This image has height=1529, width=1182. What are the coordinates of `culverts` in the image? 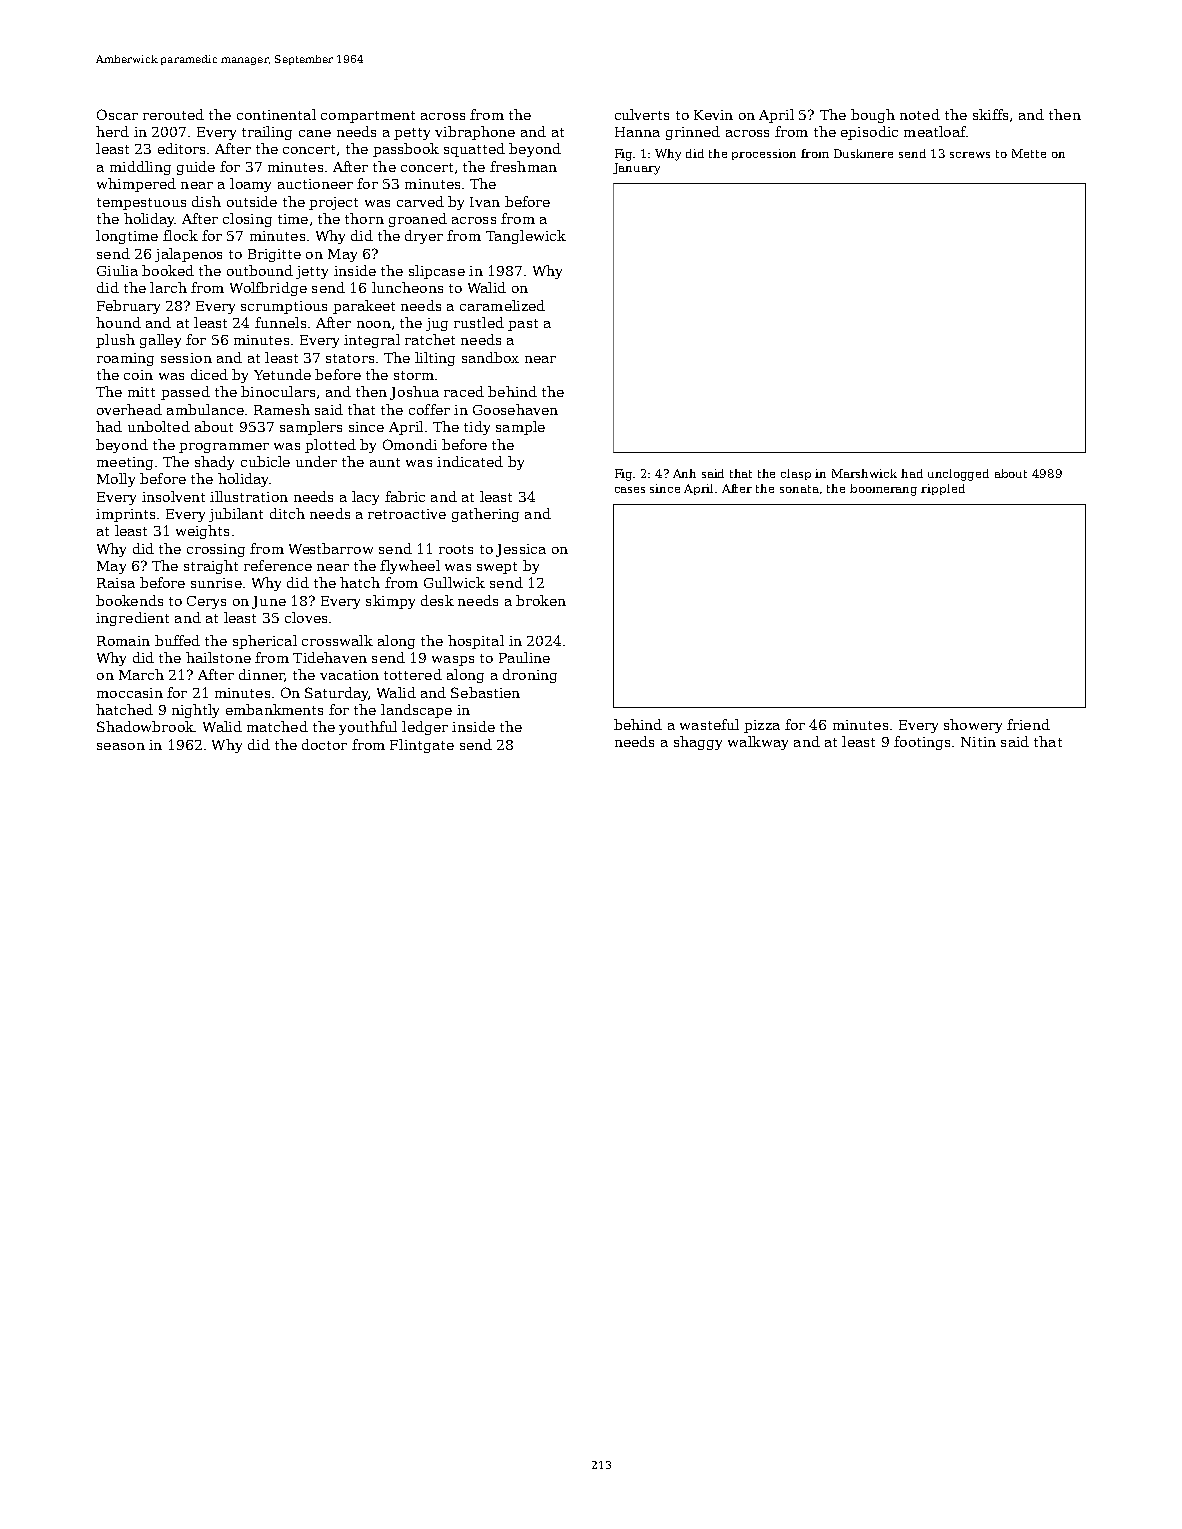 It's located at (642, 114).
